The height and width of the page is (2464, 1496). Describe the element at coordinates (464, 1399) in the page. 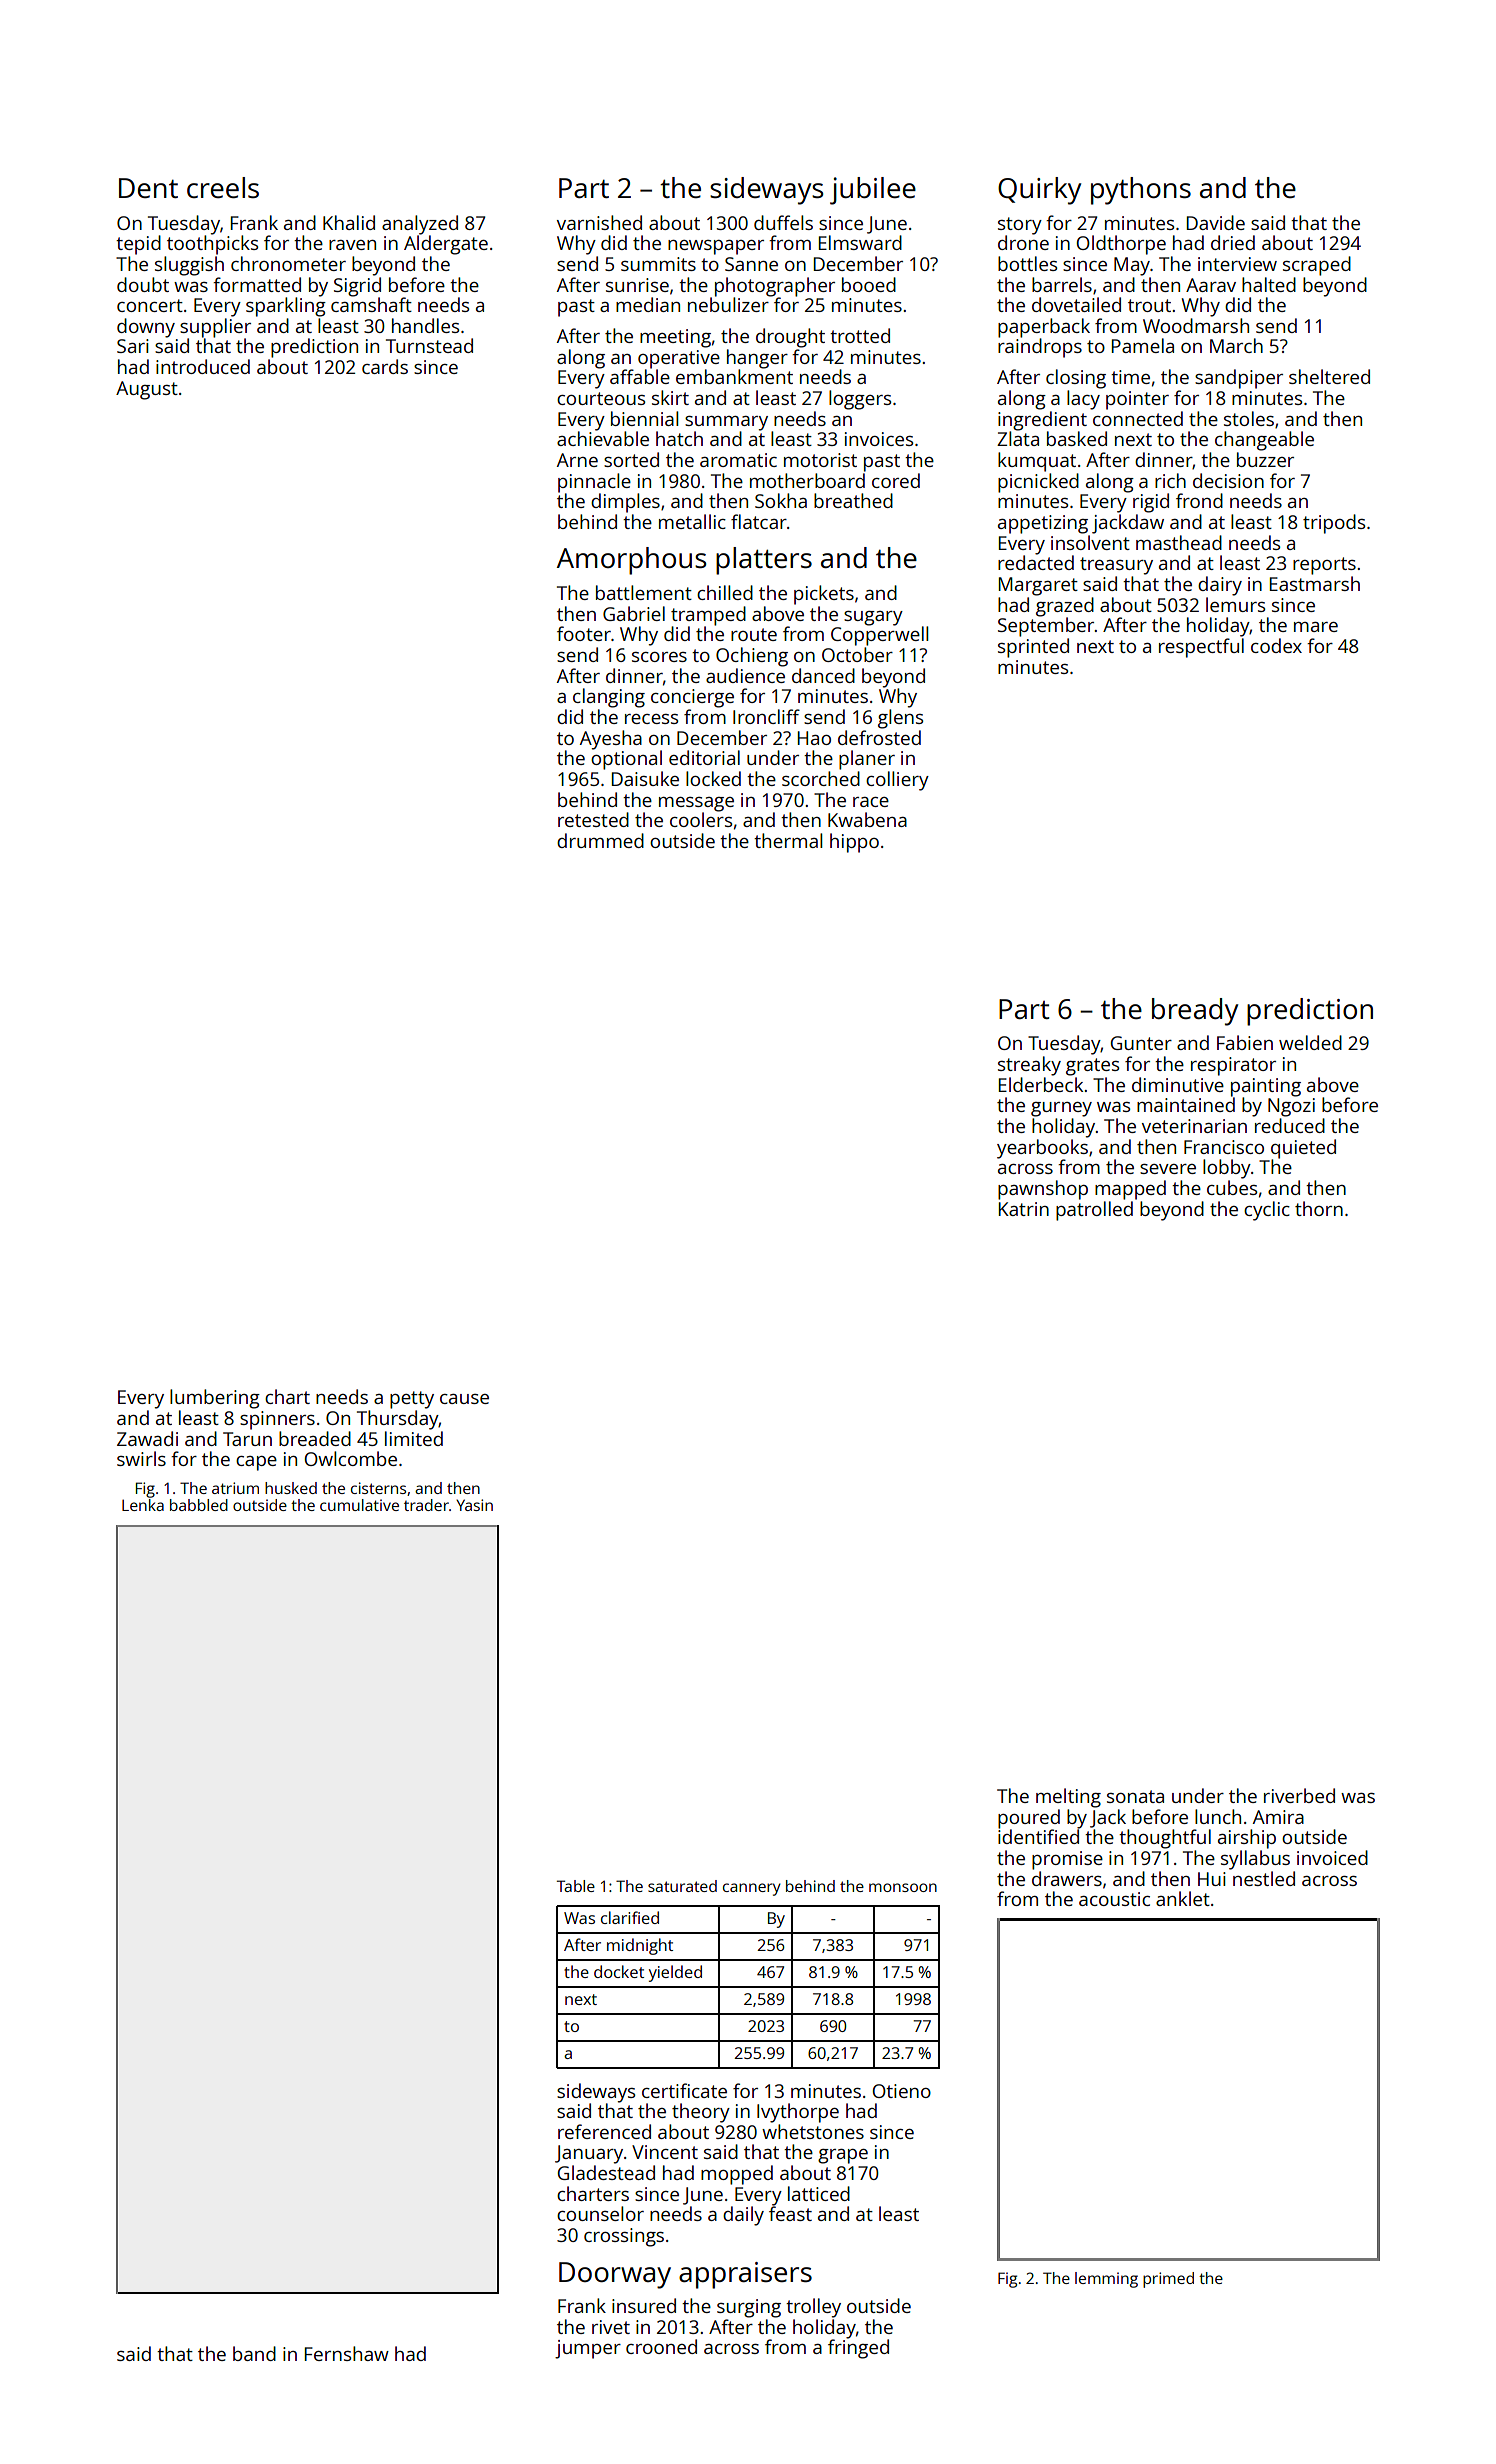

I see `cause` at that location.
